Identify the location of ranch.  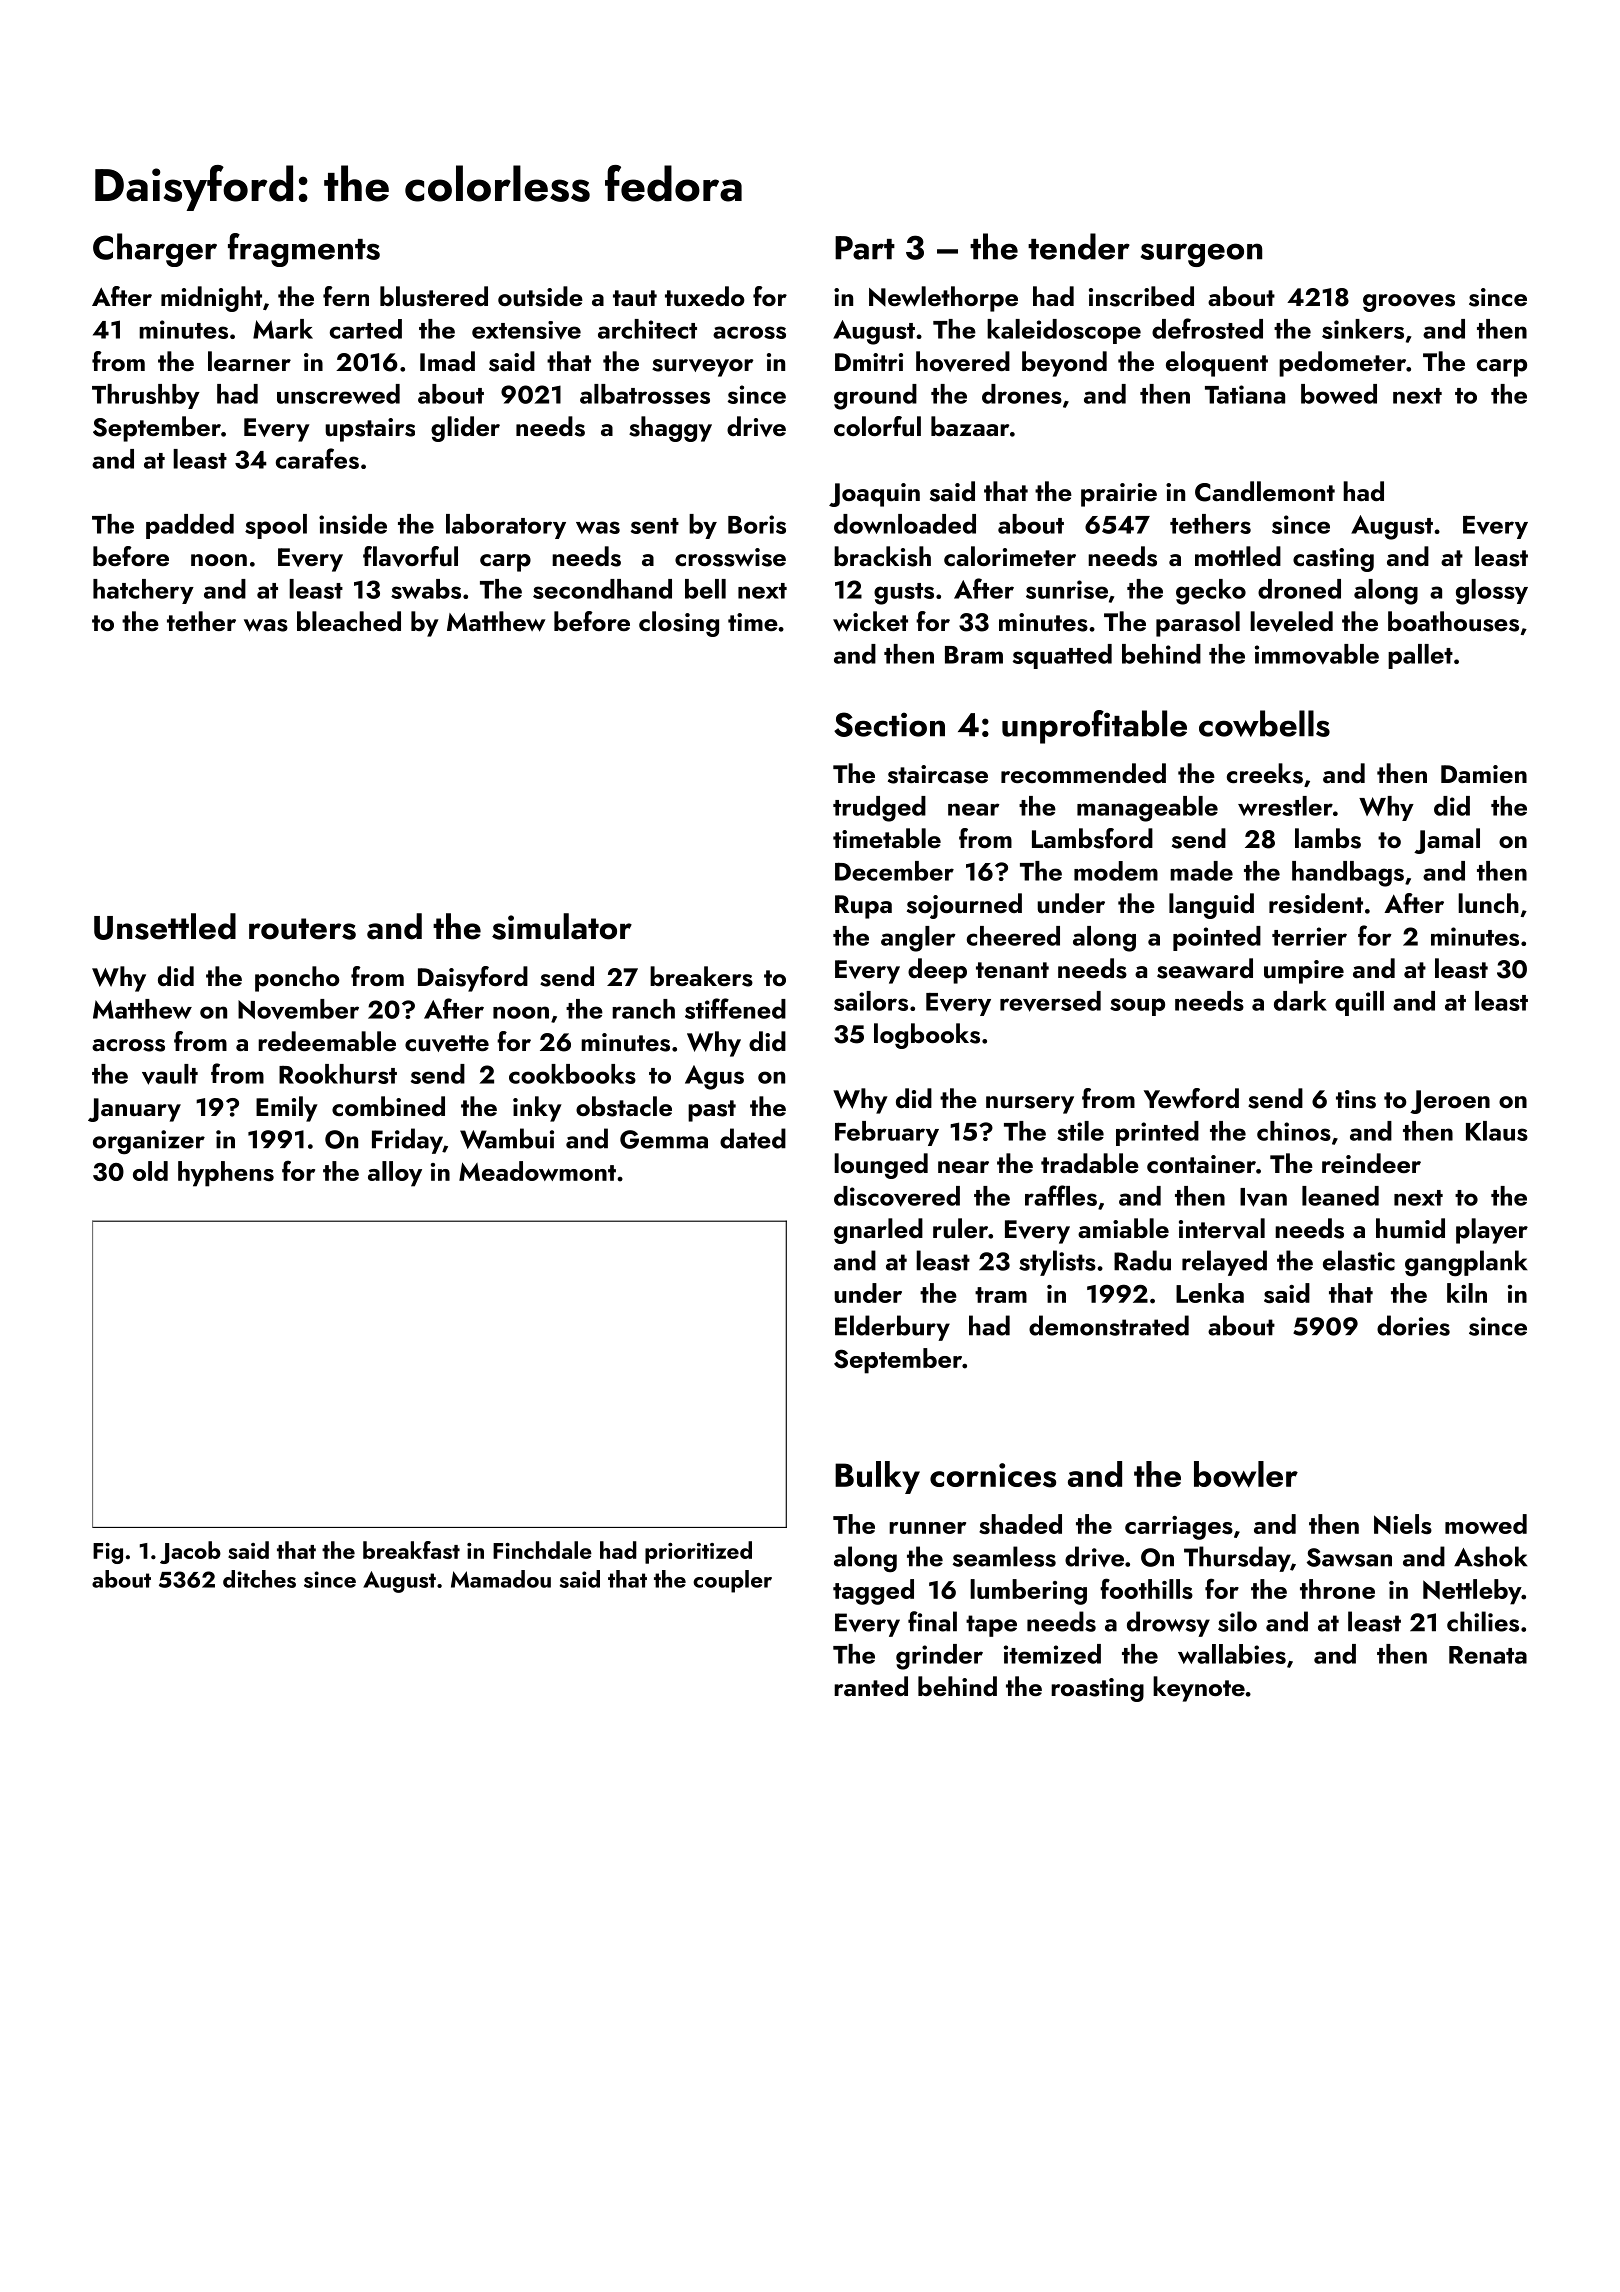
(643, 1009).
